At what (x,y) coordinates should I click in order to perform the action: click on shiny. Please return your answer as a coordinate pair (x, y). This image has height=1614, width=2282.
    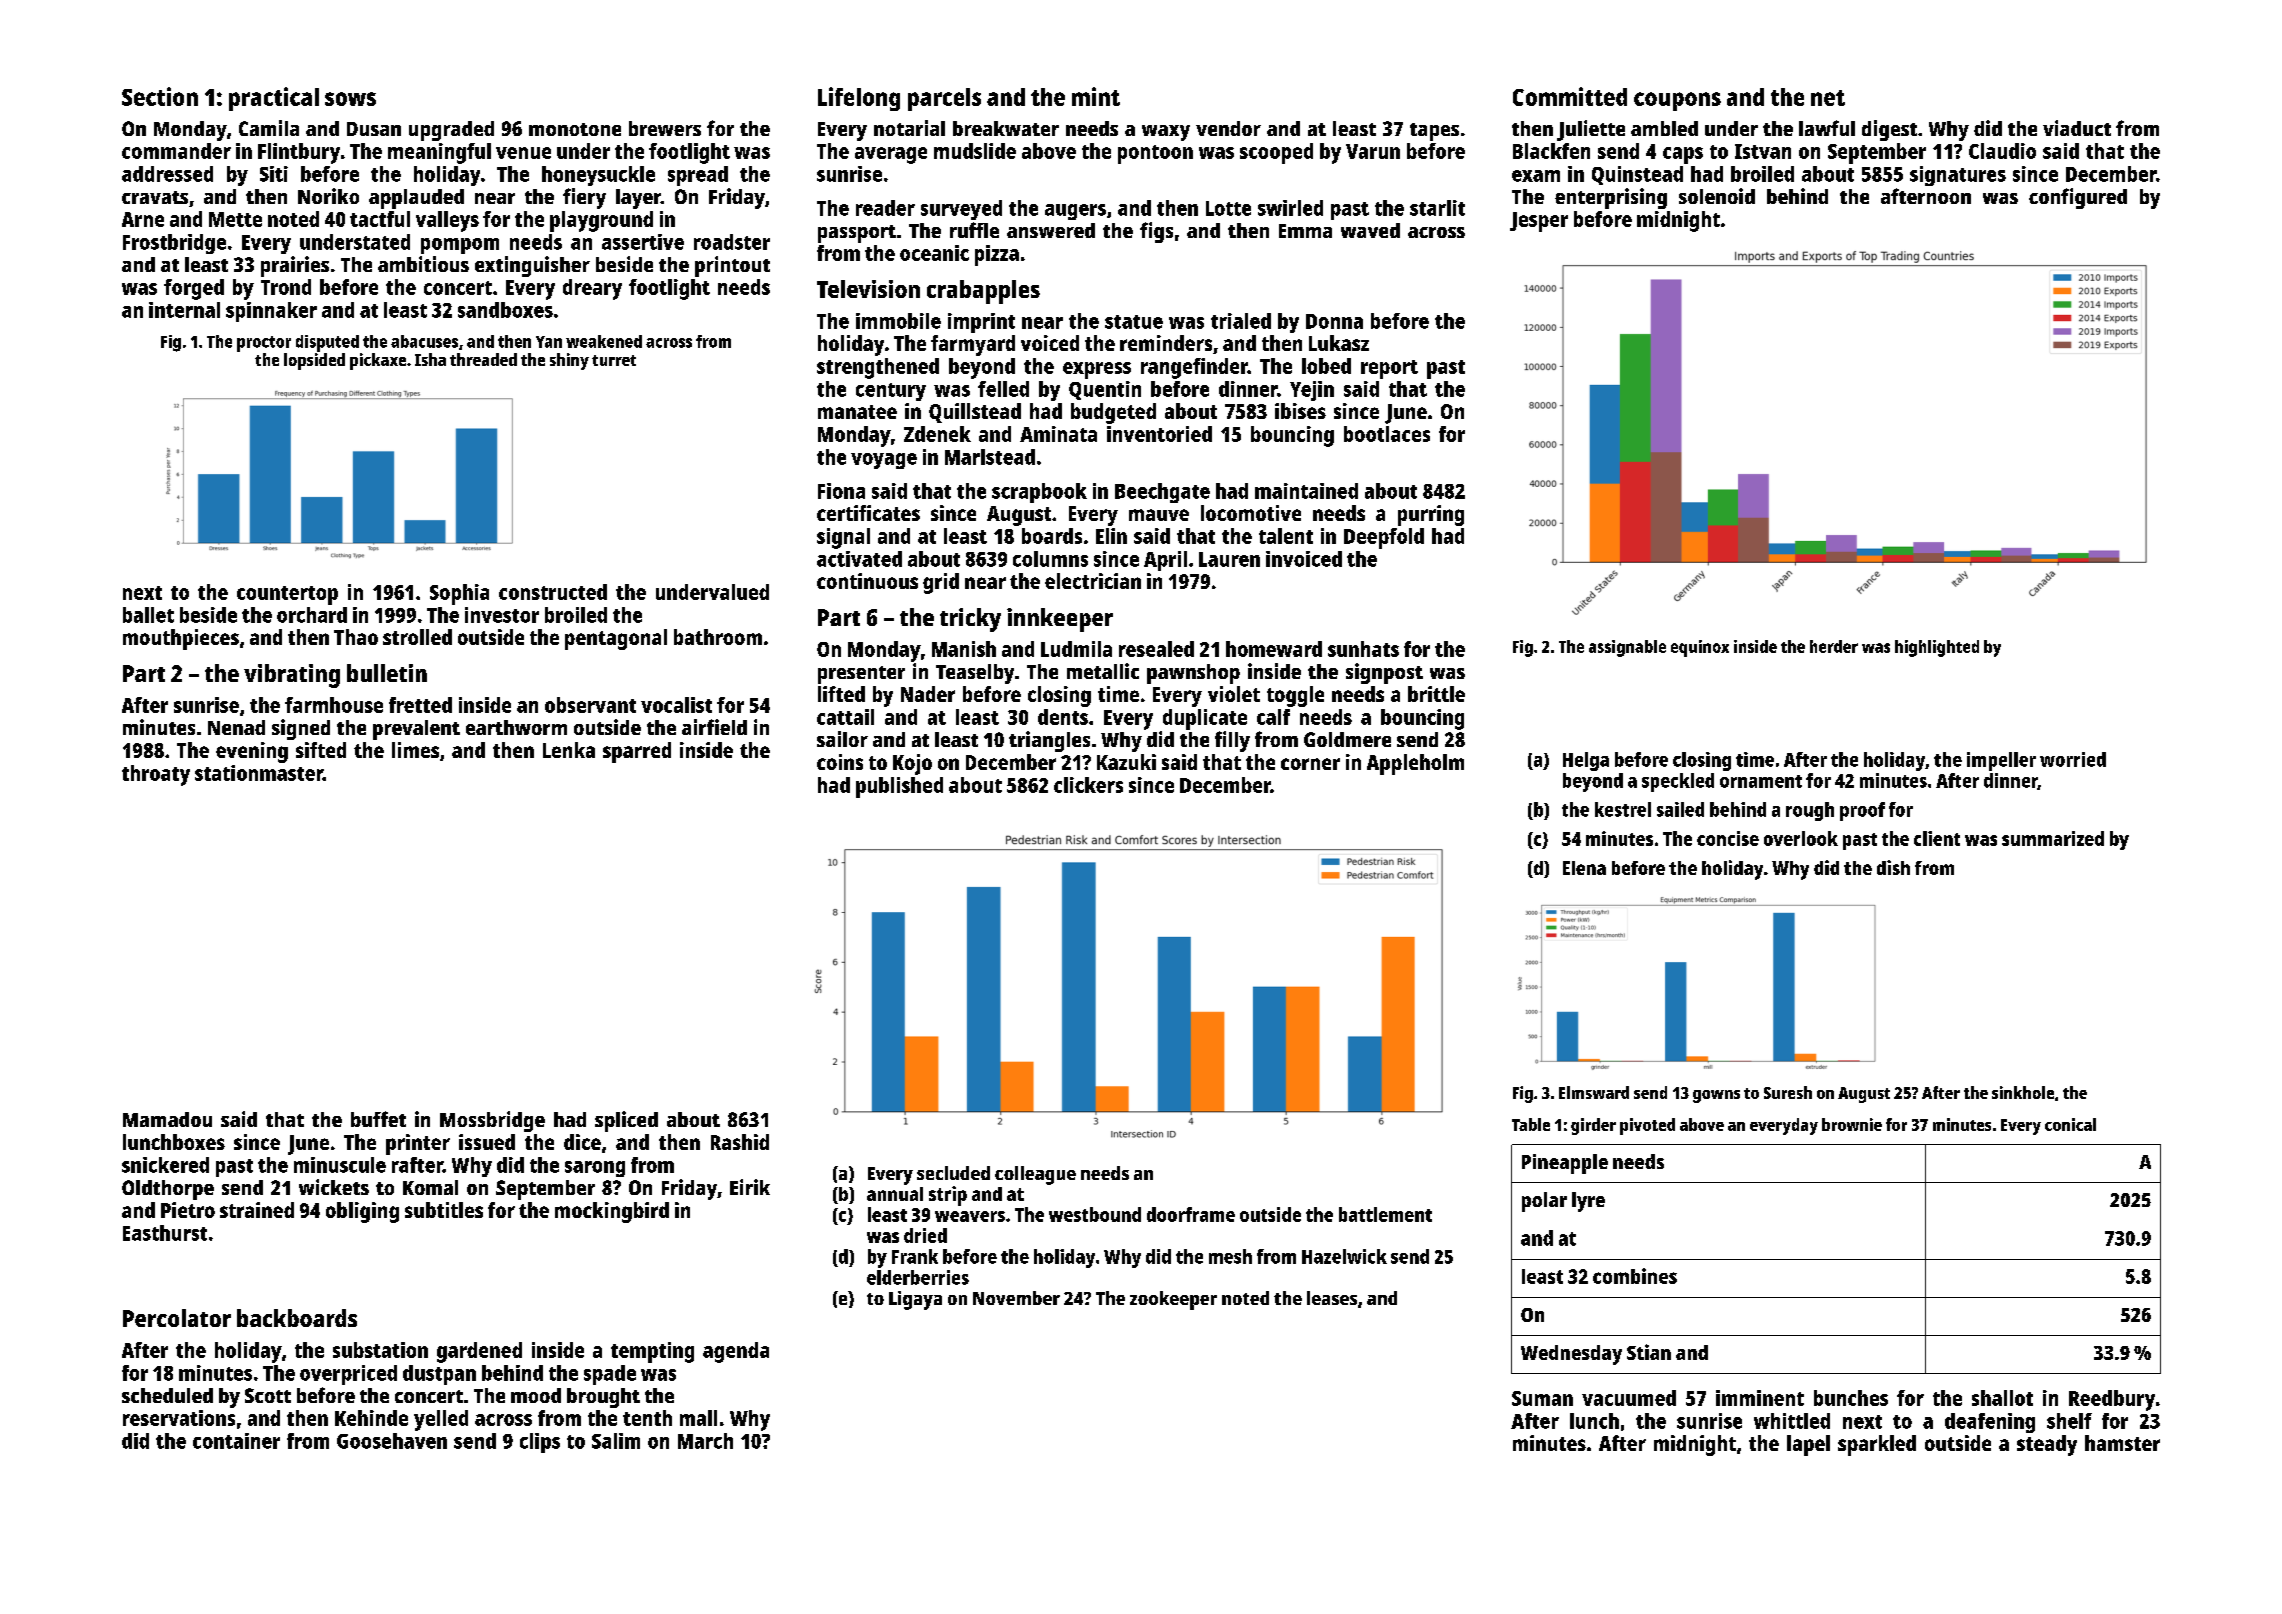
    Looking at the image, I should click on (569, 361).
